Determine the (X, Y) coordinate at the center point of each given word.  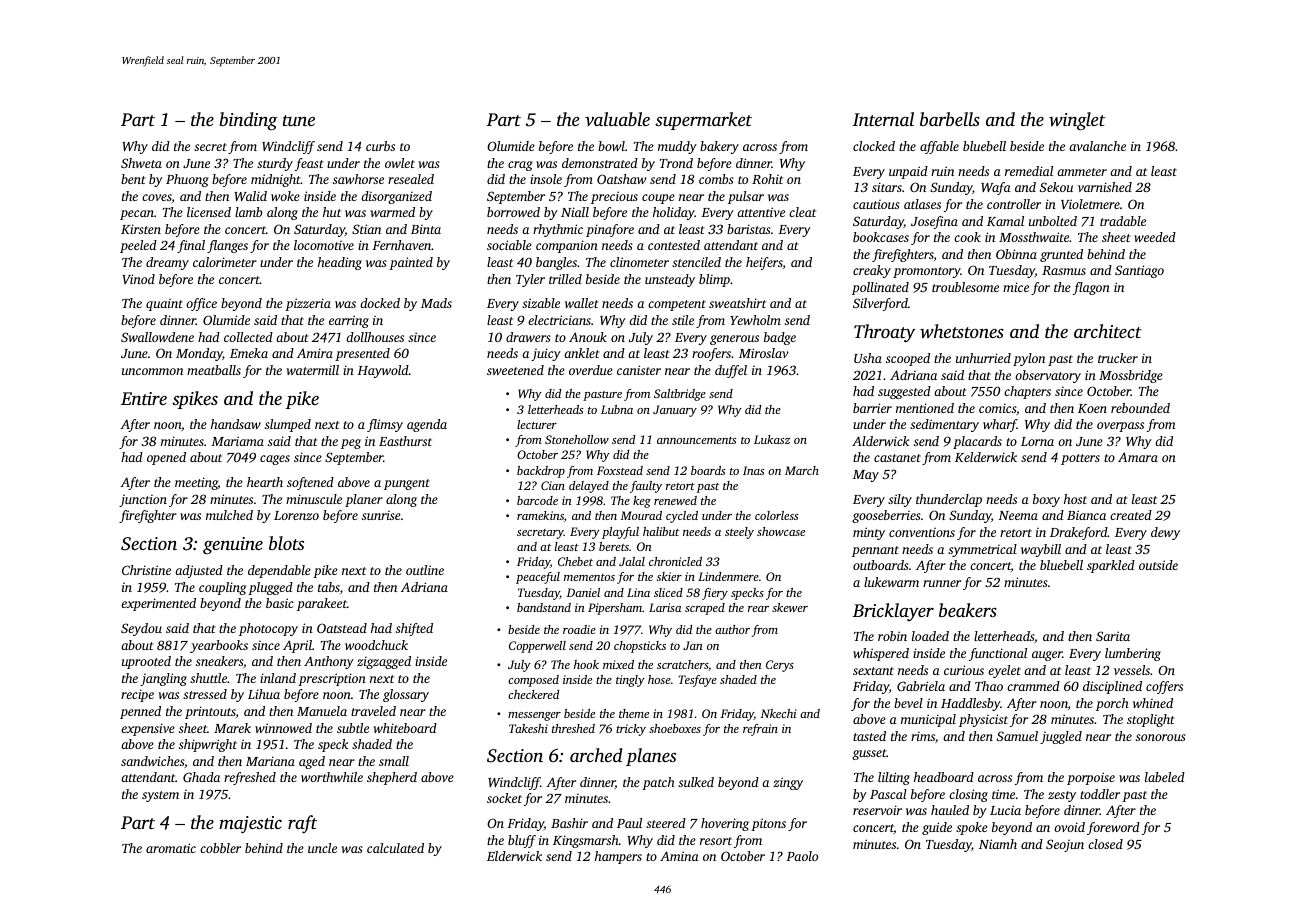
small (394, 761)
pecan (137, 215)
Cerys (780, 666)
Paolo (802, 856)
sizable (541, 303)
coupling (222, 588)
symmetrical (982, 550)
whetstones (962, 331)
